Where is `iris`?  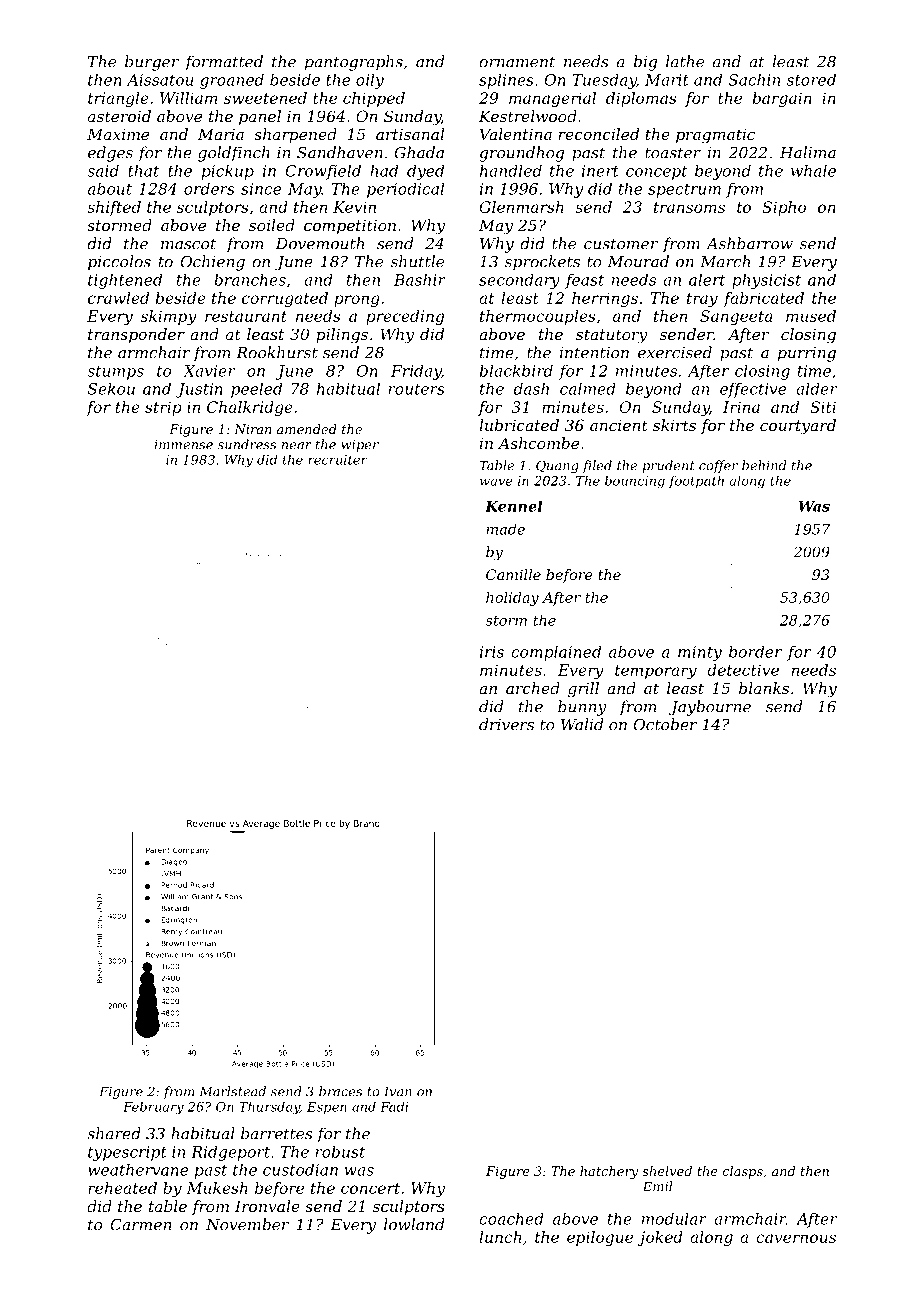
iris is located at coordinates (492, 652).
